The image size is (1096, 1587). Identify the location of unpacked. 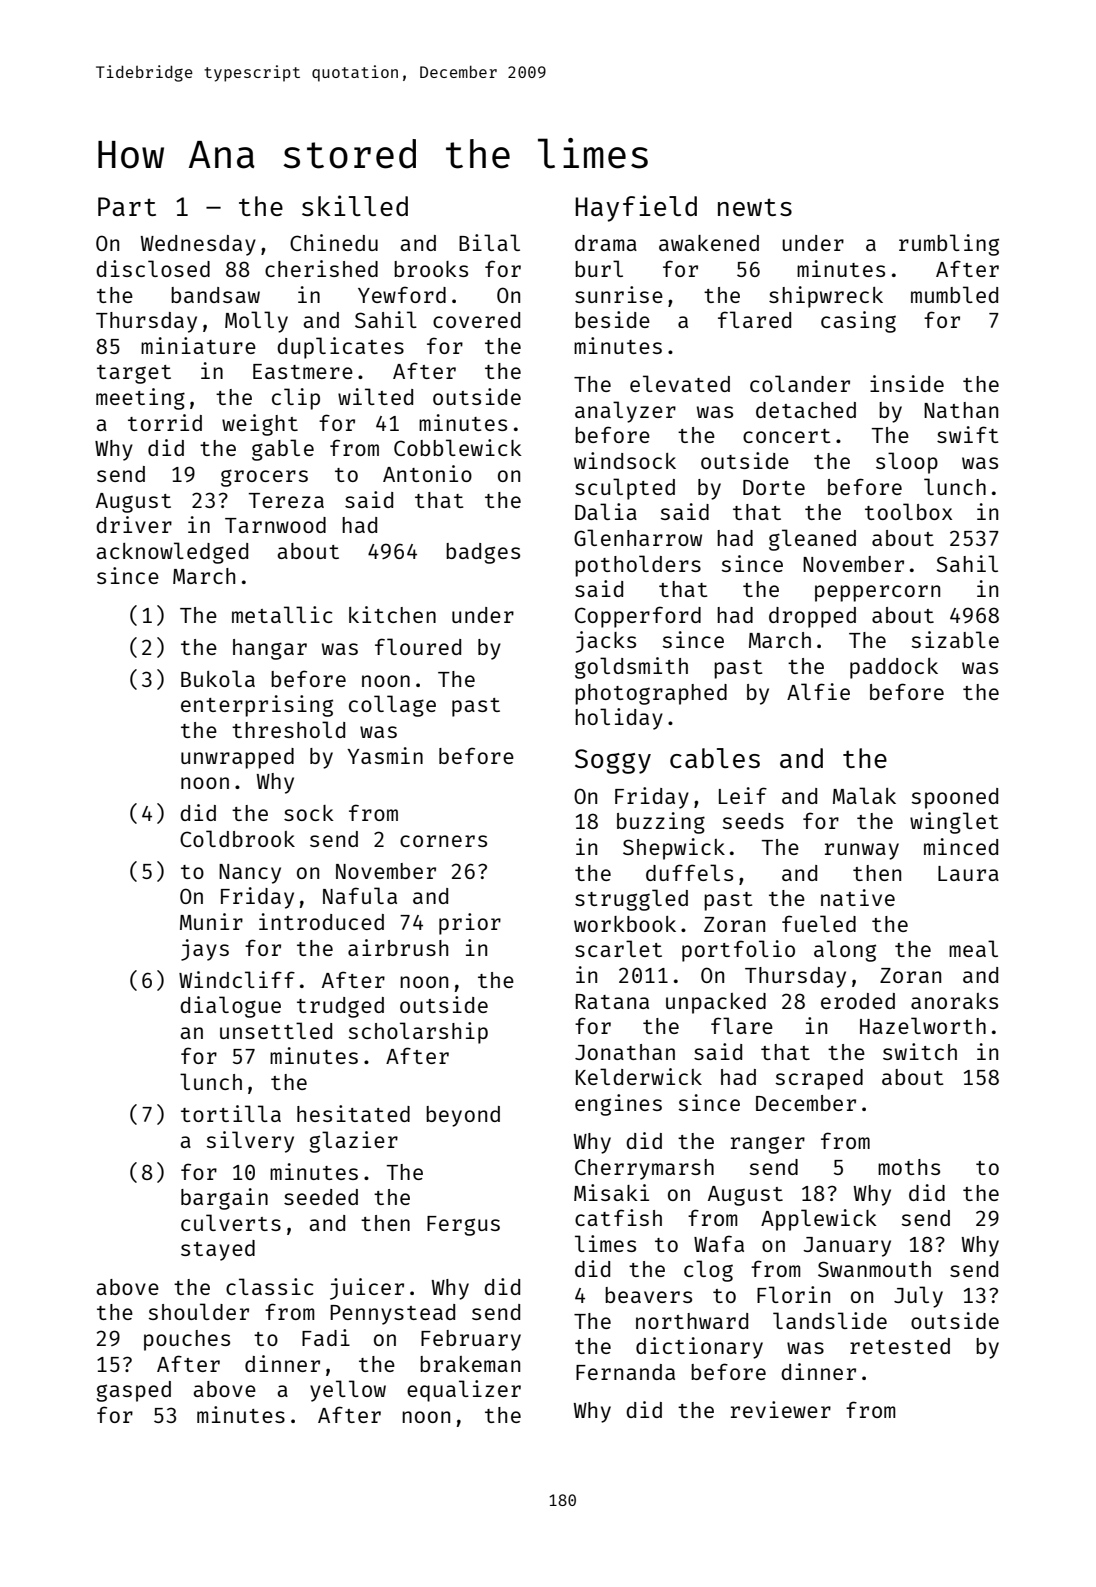
(716, 1003).
